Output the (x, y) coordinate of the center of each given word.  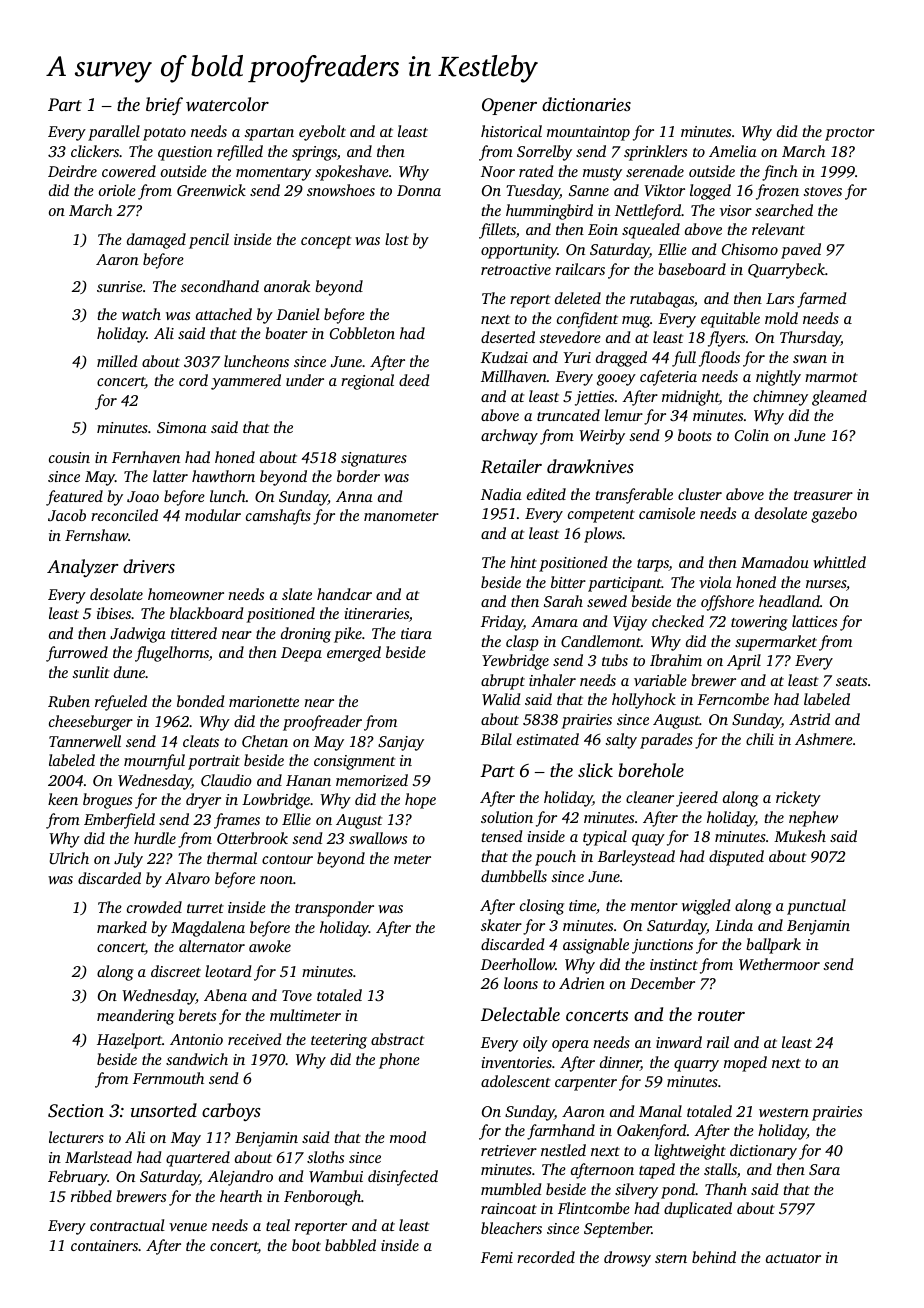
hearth (241, 1196)
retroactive (516, 269)
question (185, 153)
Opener (509, 106)
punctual (816, 907)
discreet (176, 971)
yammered (246, 382)
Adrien (582, 983)
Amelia (733, 151)
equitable (730, 320)
